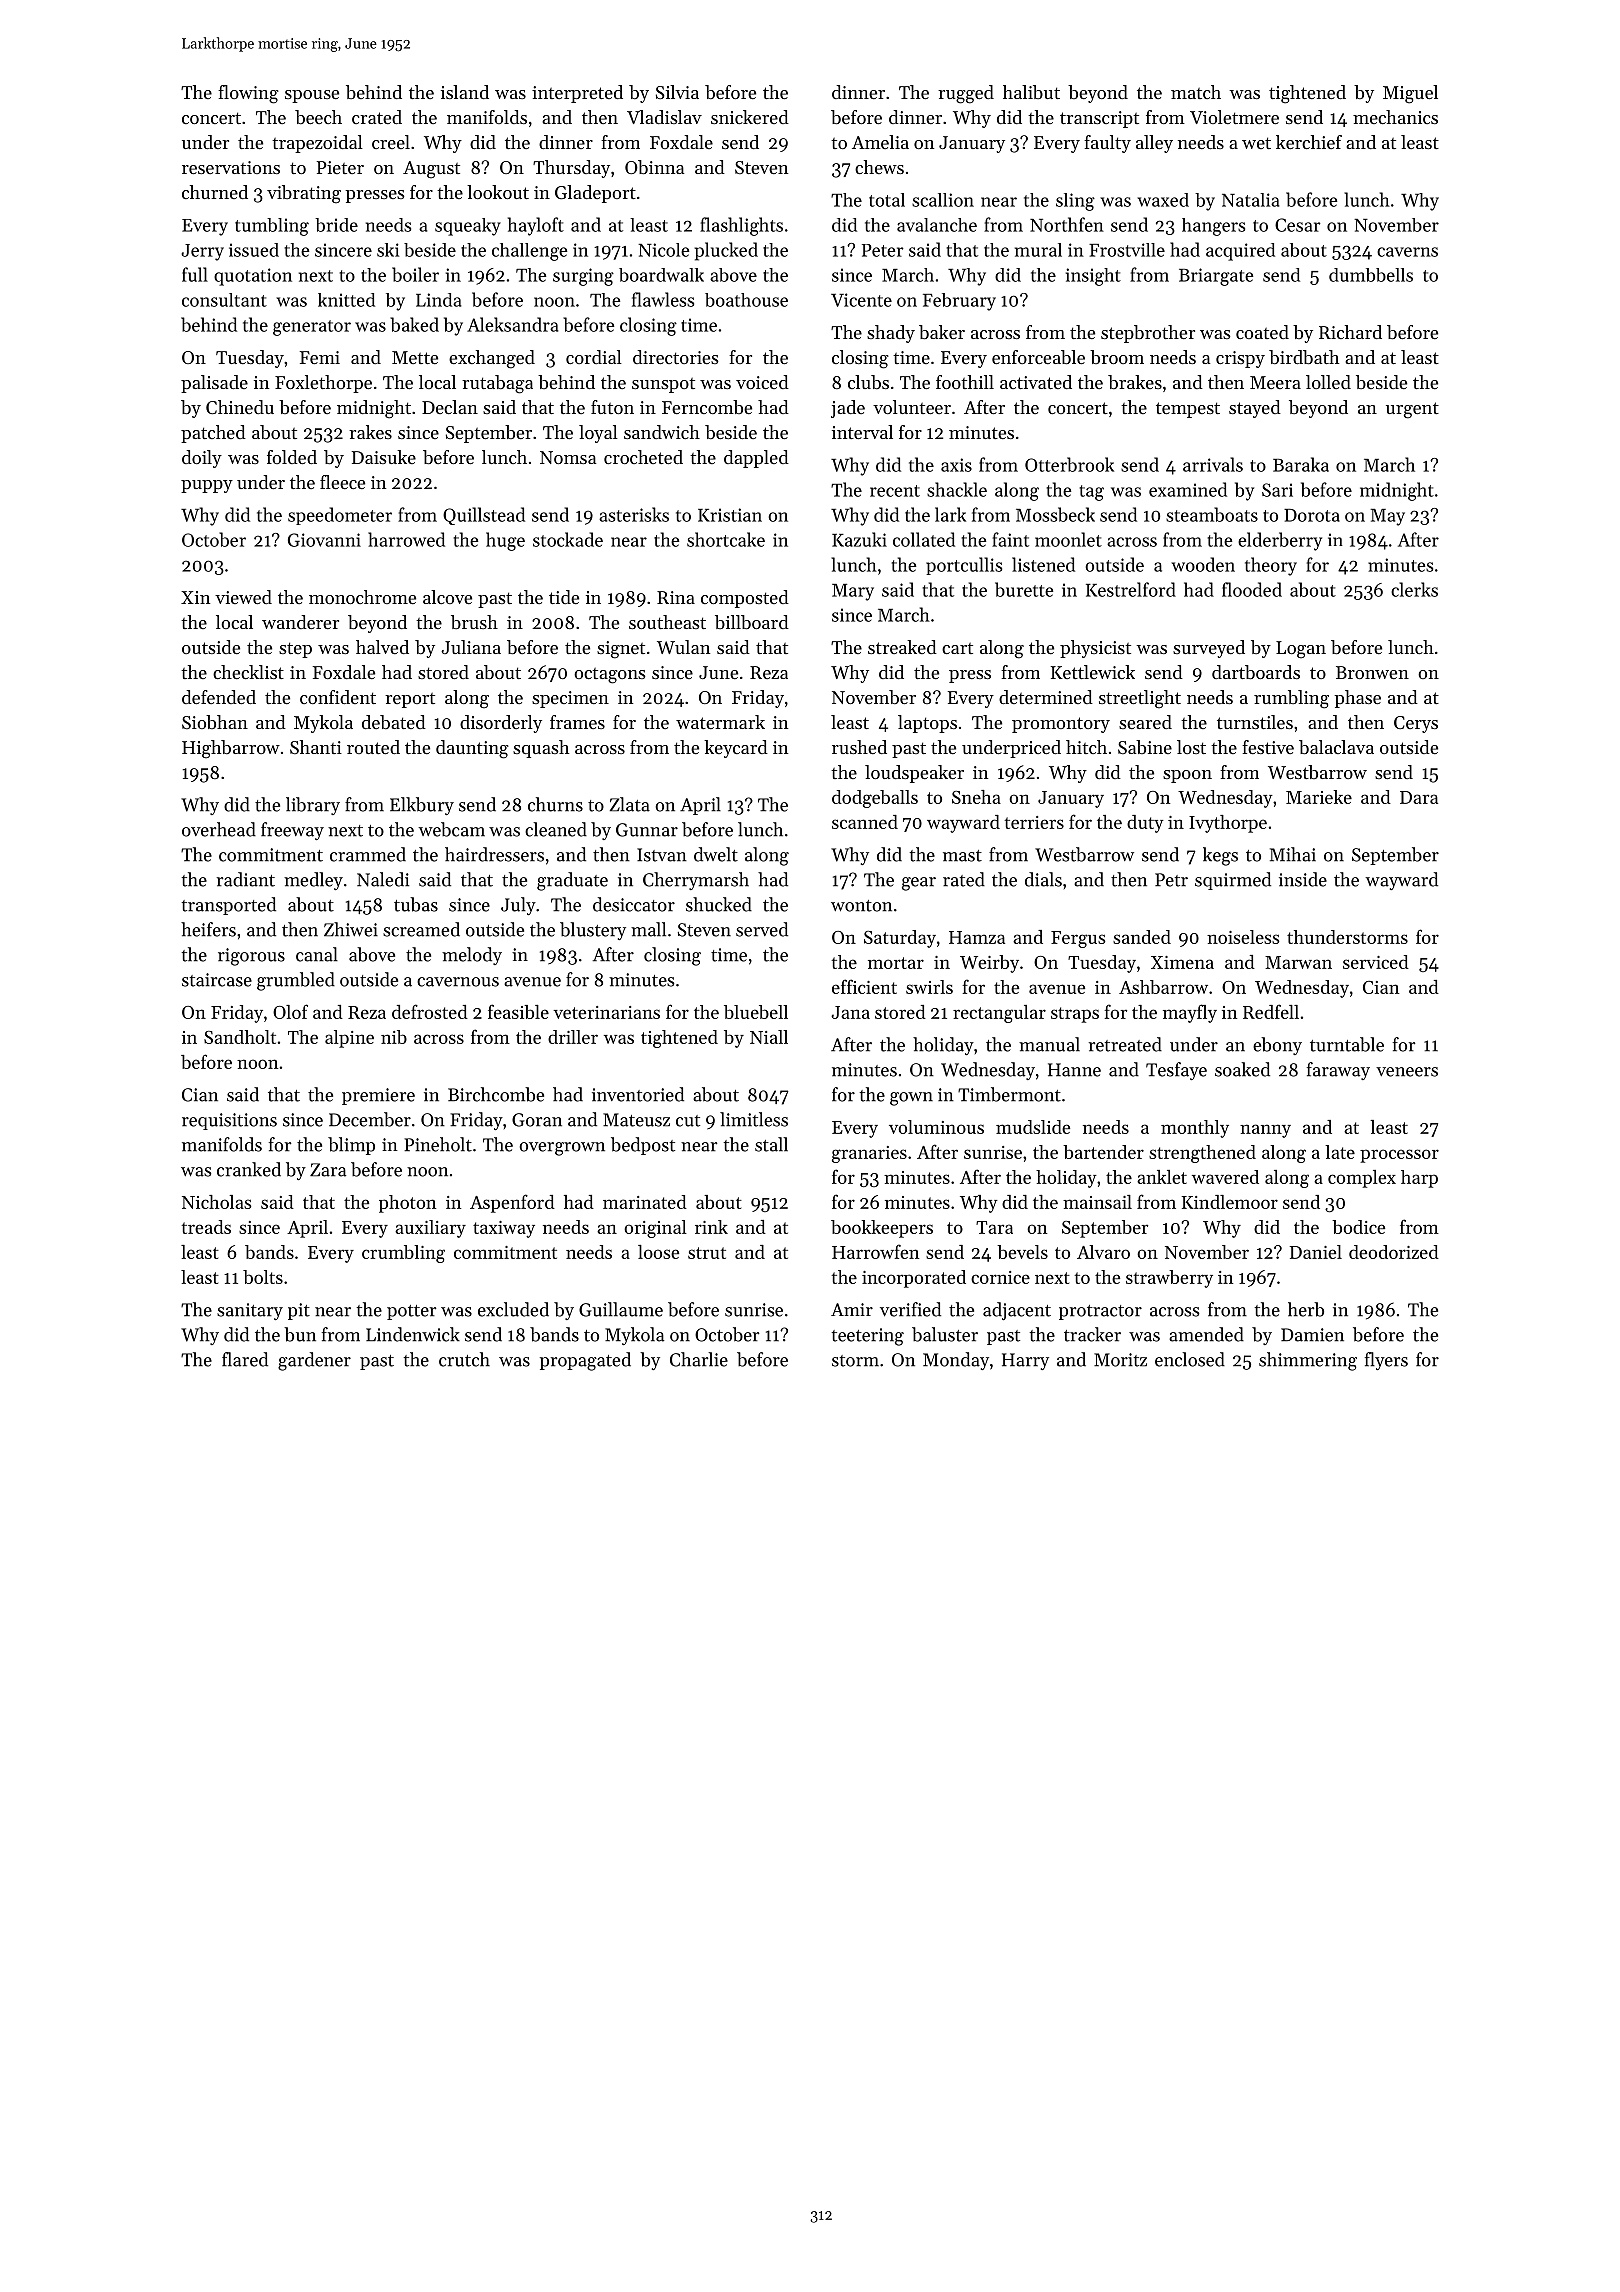 The width and height of the document is (1620, 2292). What do you see at coordinates (677, 92) in the document?
I see `Silvia` at bounding box center [677, 92].
